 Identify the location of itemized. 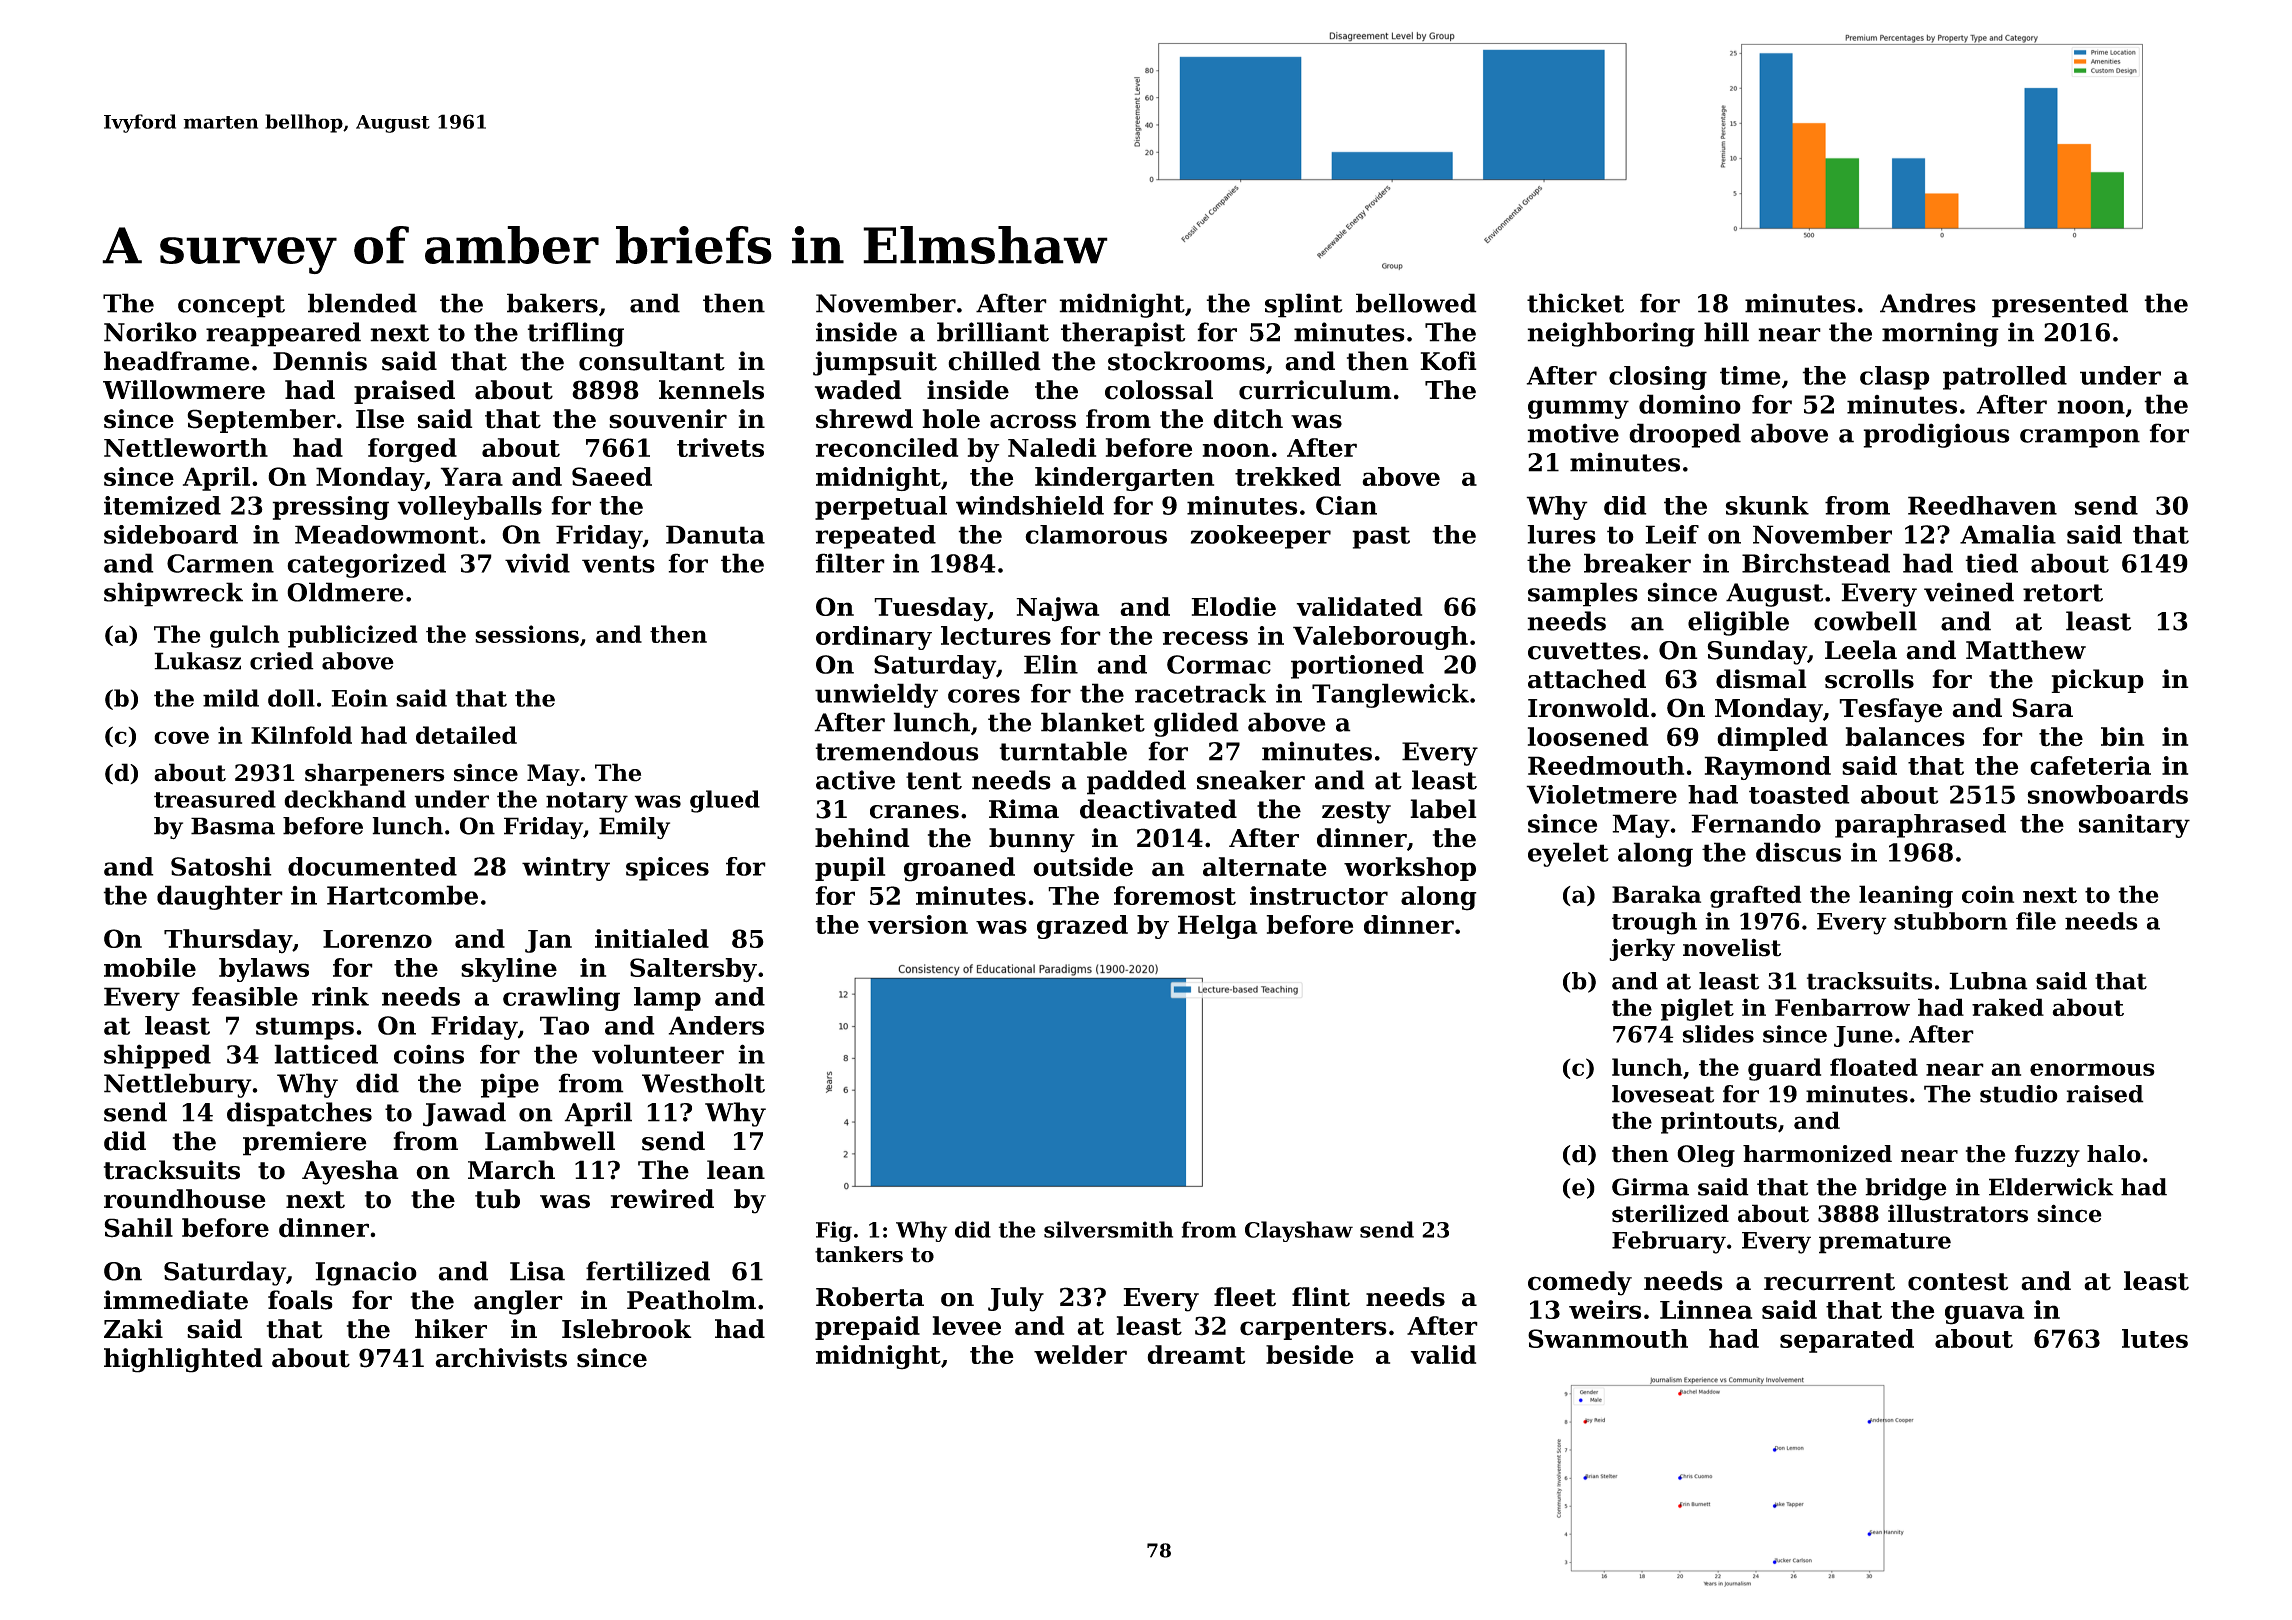
(162, 505).
